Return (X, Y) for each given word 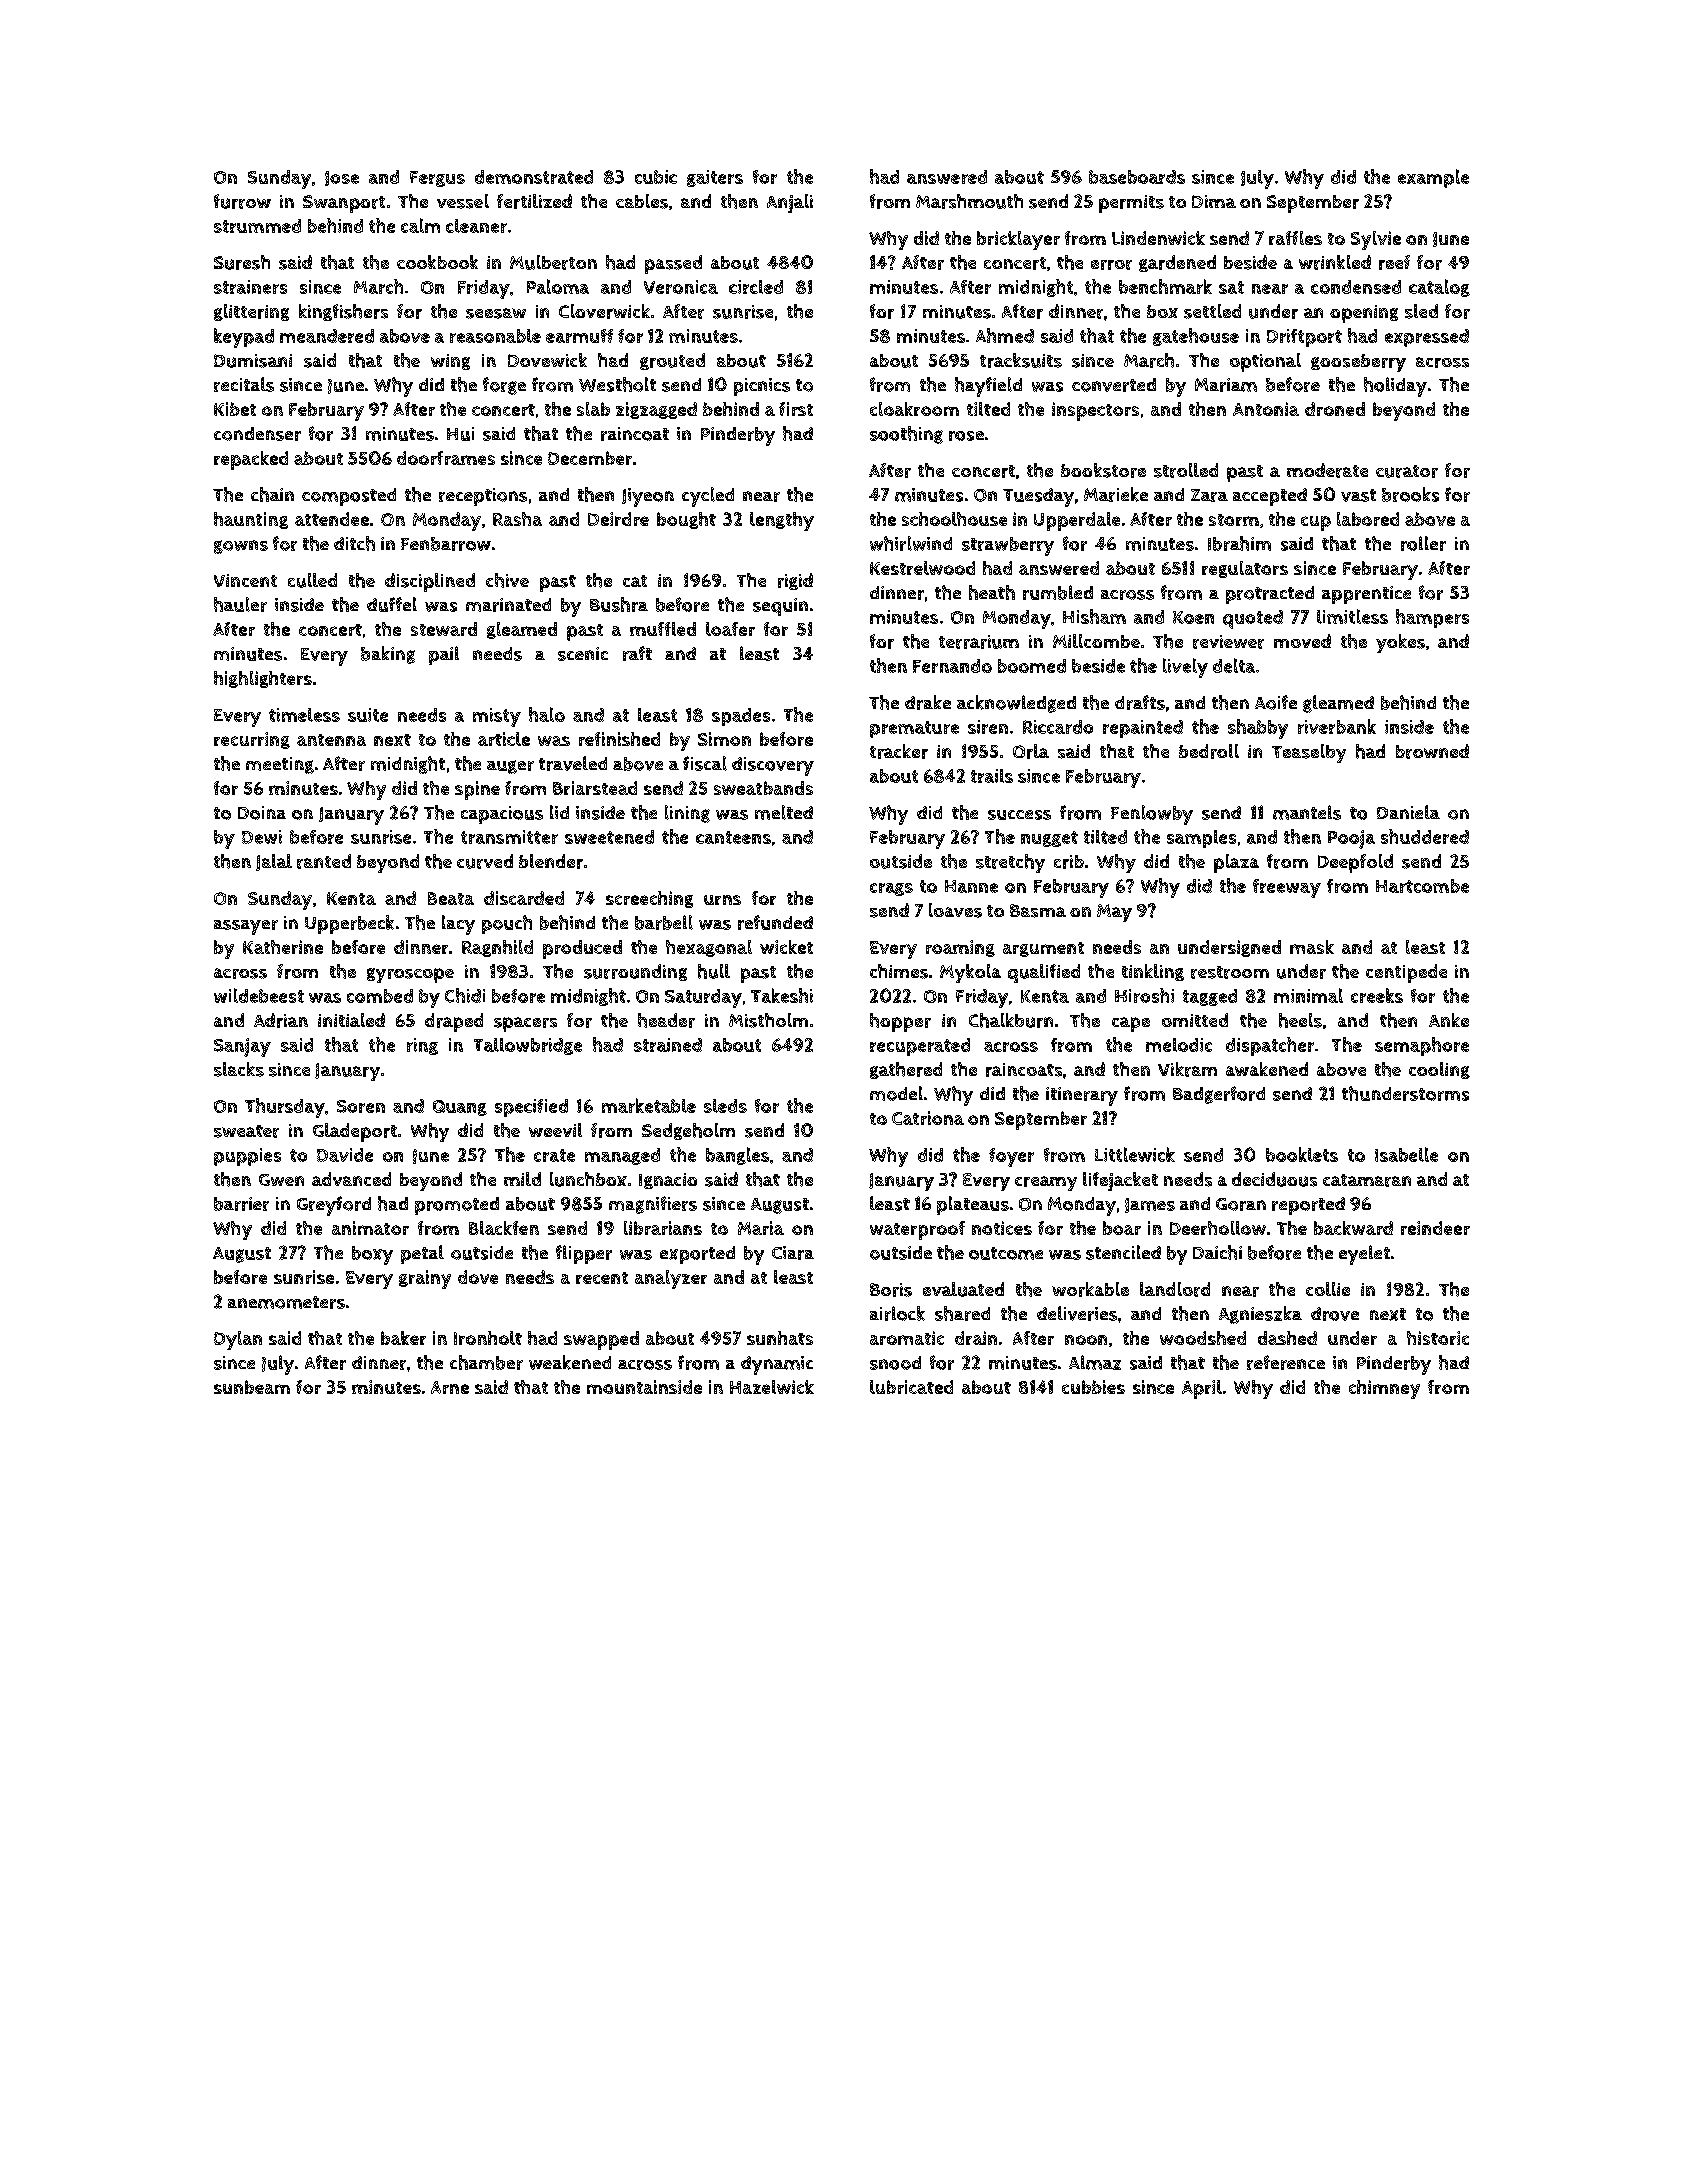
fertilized (534, 201)
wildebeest (259, 995)
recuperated (920, 1047)
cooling (1439, 1070)
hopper (900, 1022)
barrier (241, 1204)
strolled (1186, 470)
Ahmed (1005, 335)
